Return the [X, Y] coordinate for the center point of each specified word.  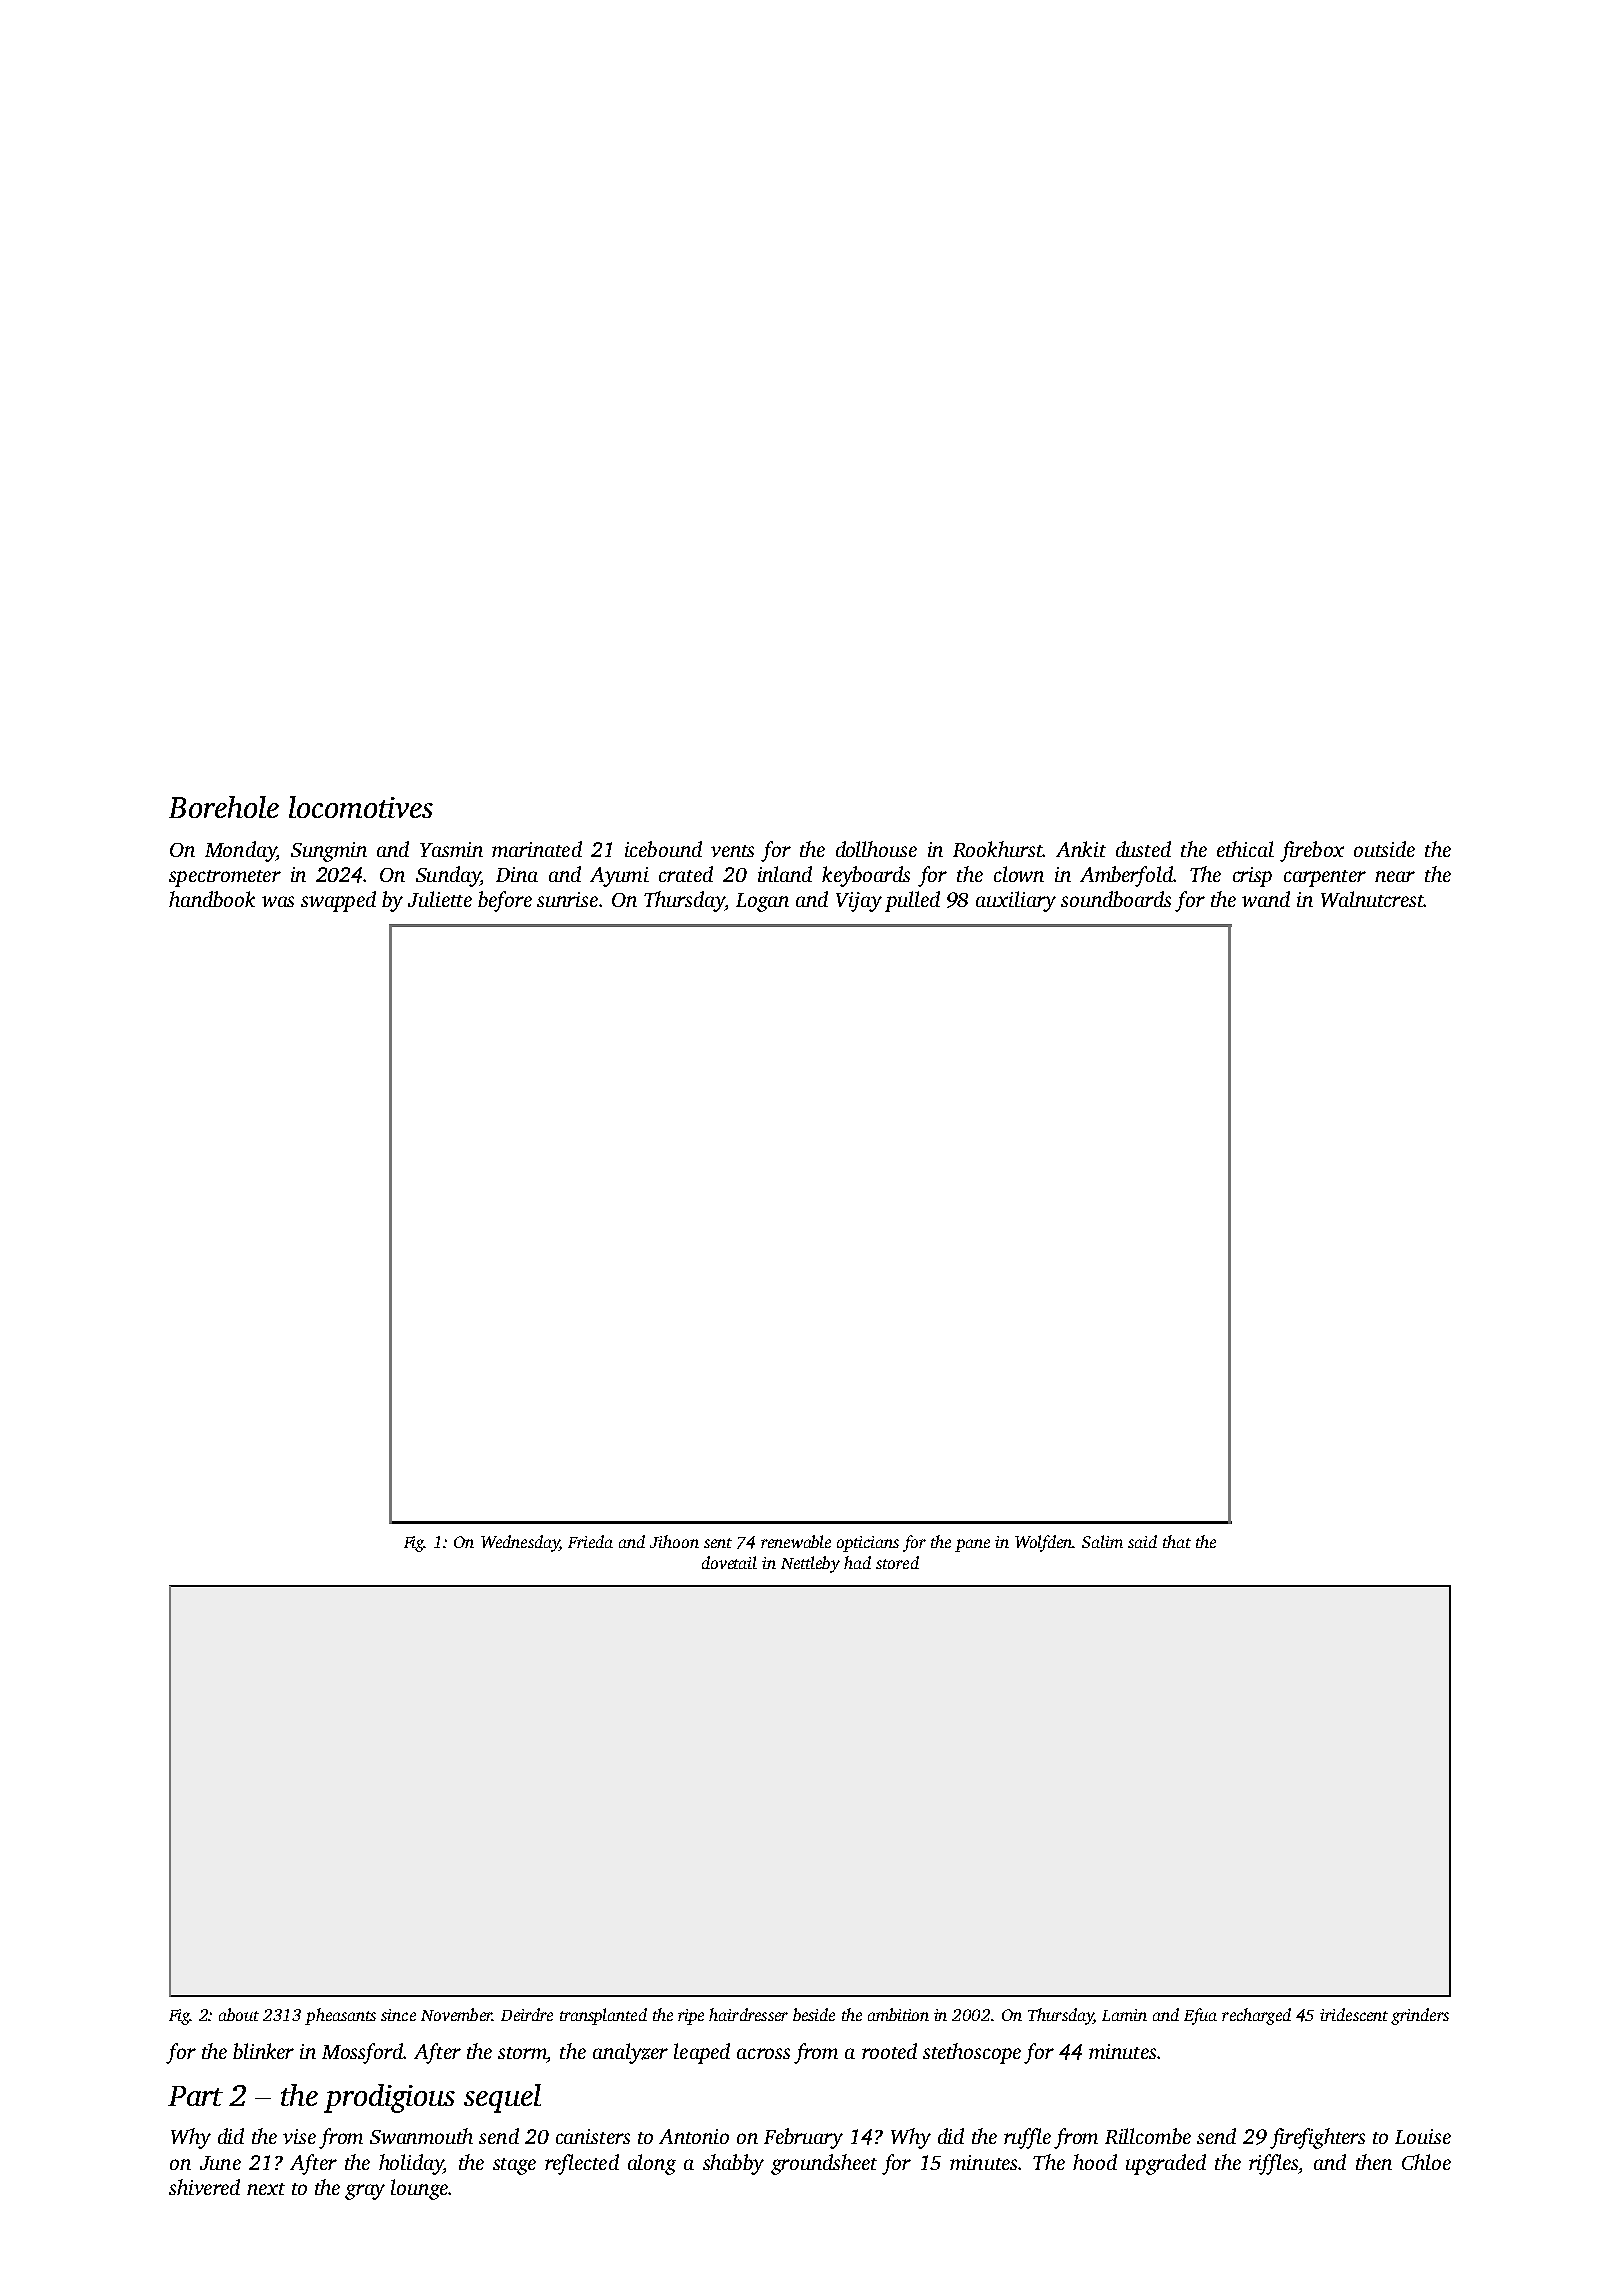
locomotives [361, 807]
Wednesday [520, 1543]
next [266, 2189]
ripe [691, 2017]
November [456, 2014]
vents [732, 851]
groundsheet [824, 2164]
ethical [1245, 849]
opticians [868, 1544]
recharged [1256, 2016]
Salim [1102, 1541]
